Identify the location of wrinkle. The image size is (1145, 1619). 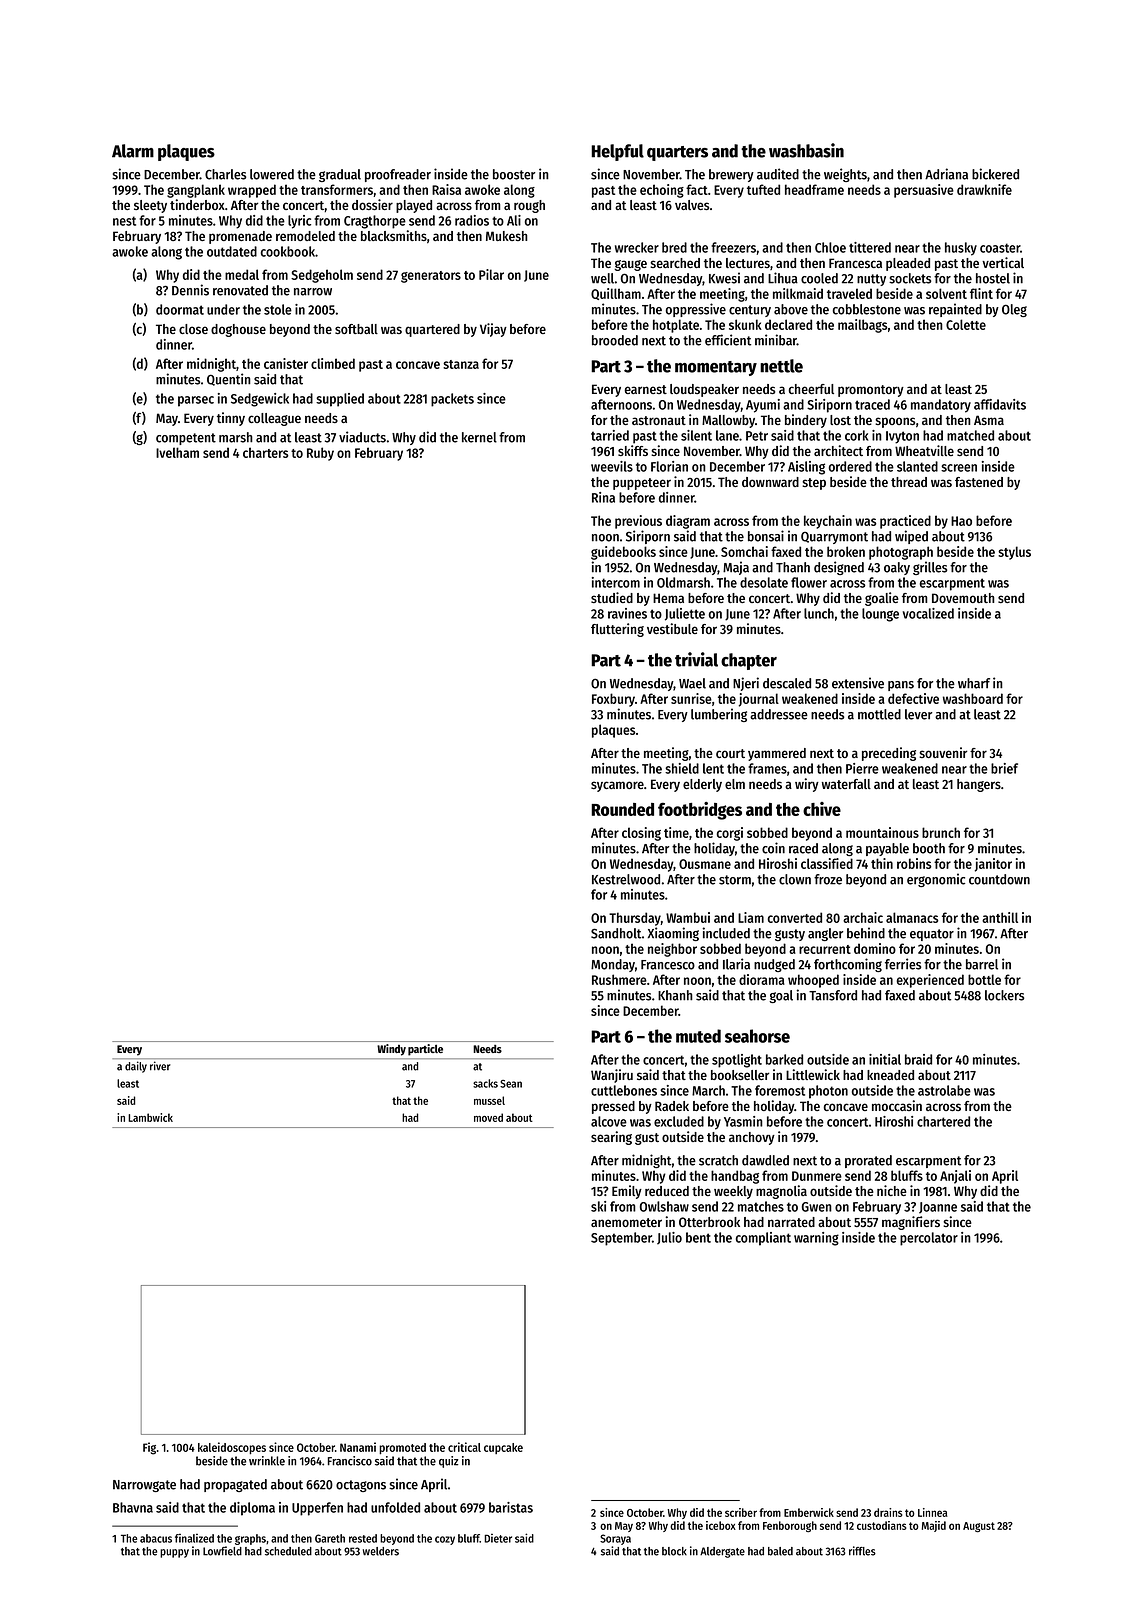
(267, 1461).
